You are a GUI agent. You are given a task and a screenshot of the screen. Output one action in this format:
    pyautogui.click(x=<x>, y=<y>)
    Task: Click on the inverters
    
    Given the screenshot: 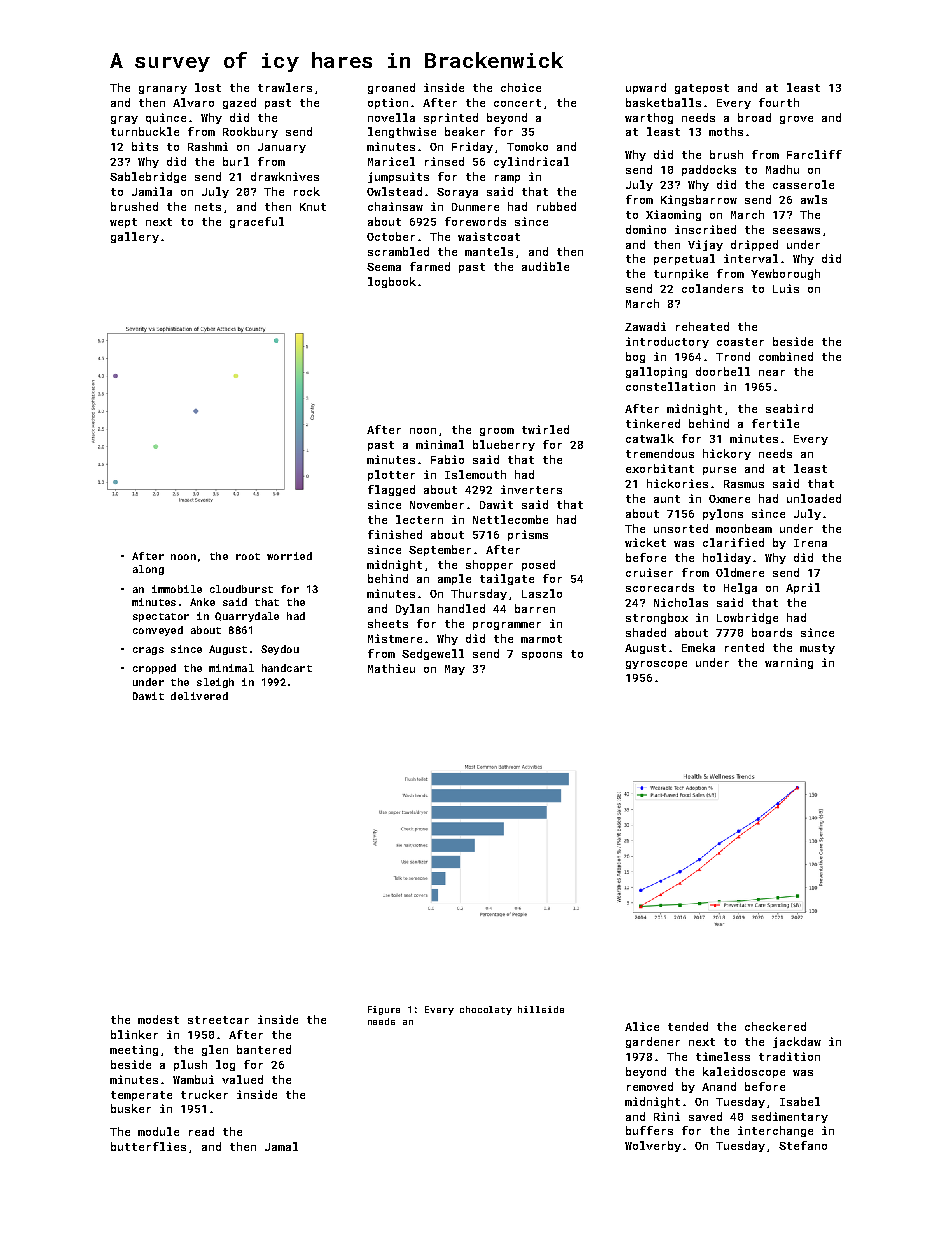 What is the action you would take?
    pyautogui.click(x=531, y=489)
